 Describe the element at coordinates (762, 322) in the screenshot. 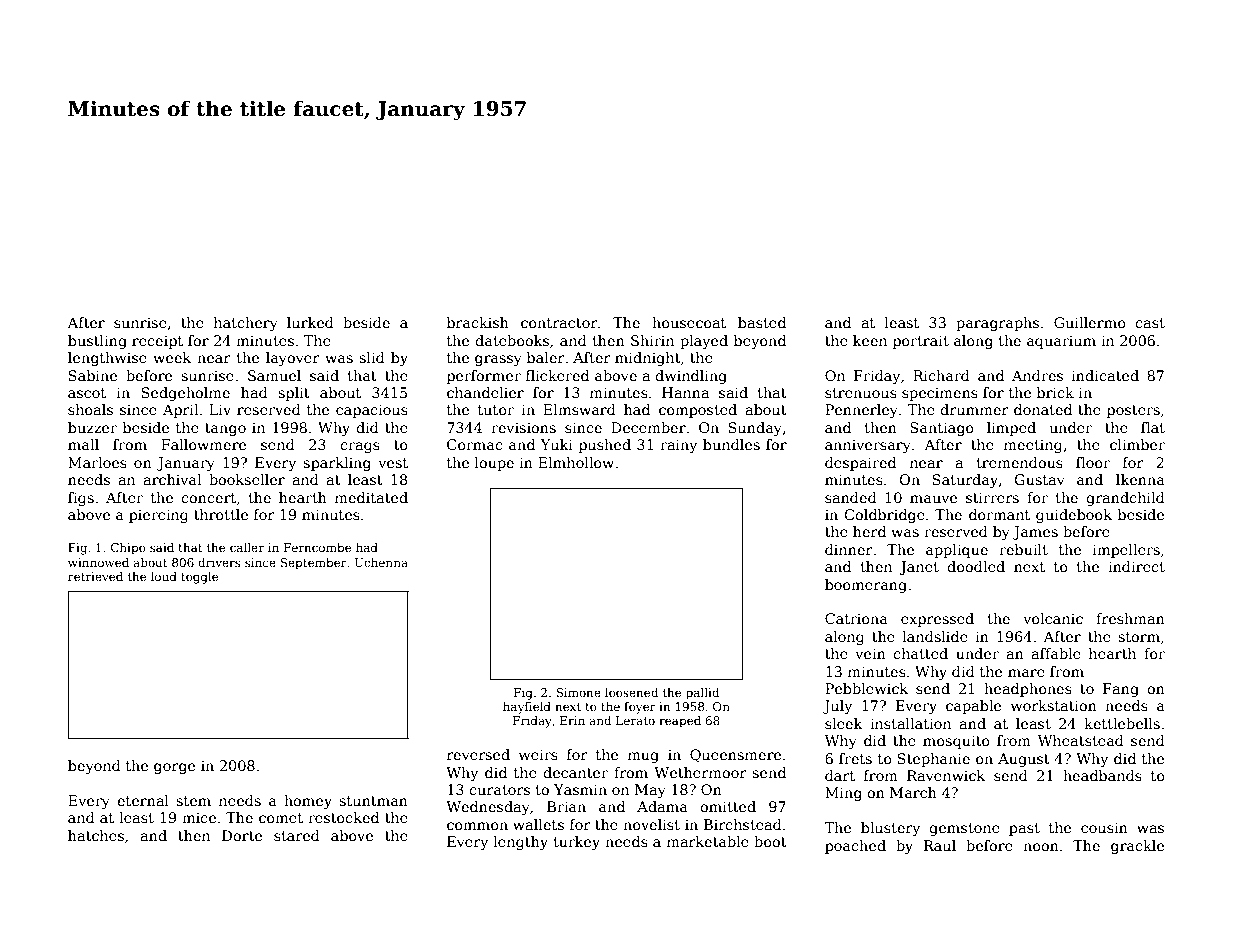

I see `basted` at that location.
